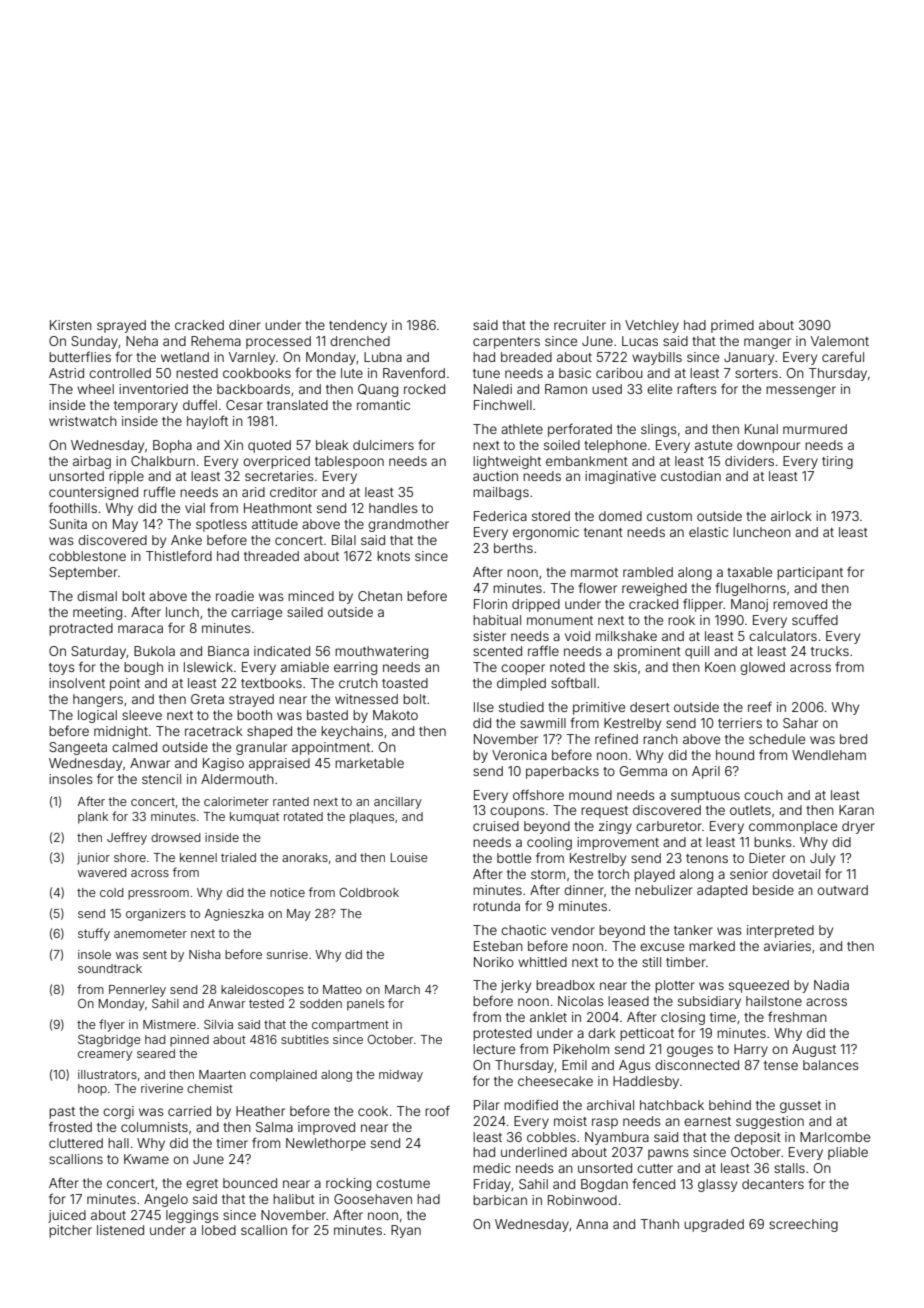 This screenshot has height=1308, width=924. I want to click on sawmill, so click(543, 723).
